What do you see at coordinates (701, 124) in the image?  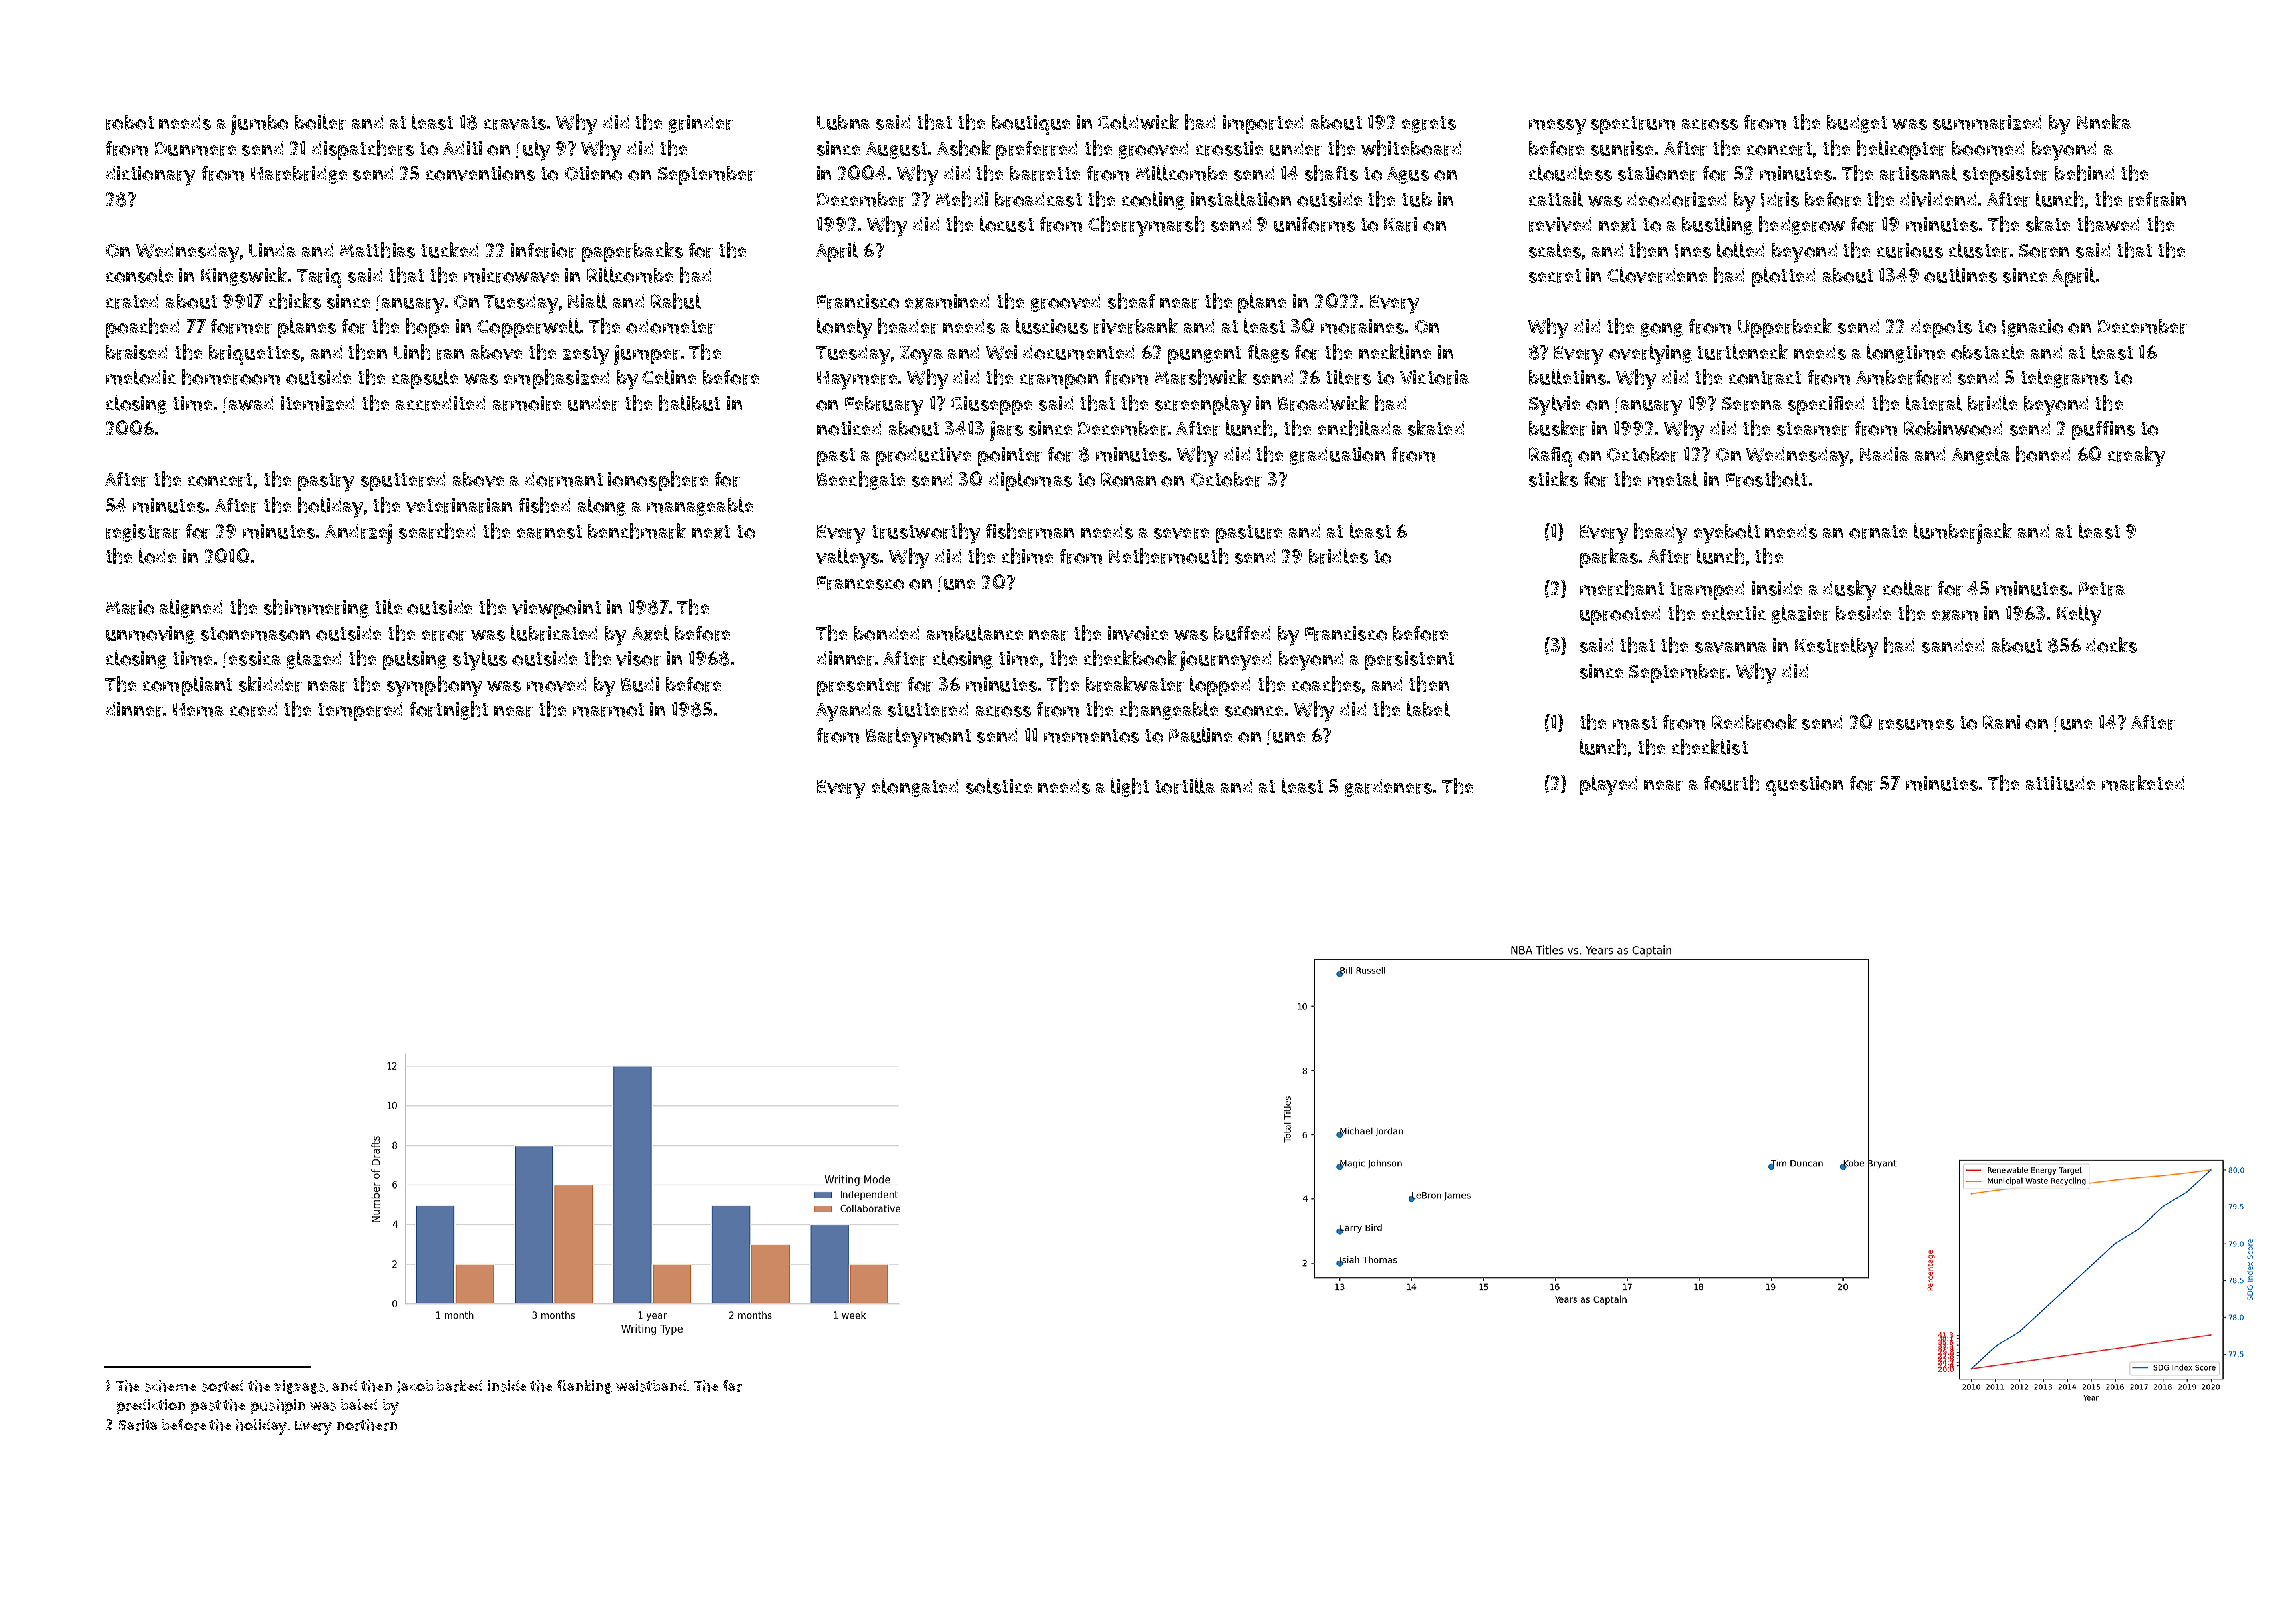 I see `grinder` at bounding box center [701, 124].
